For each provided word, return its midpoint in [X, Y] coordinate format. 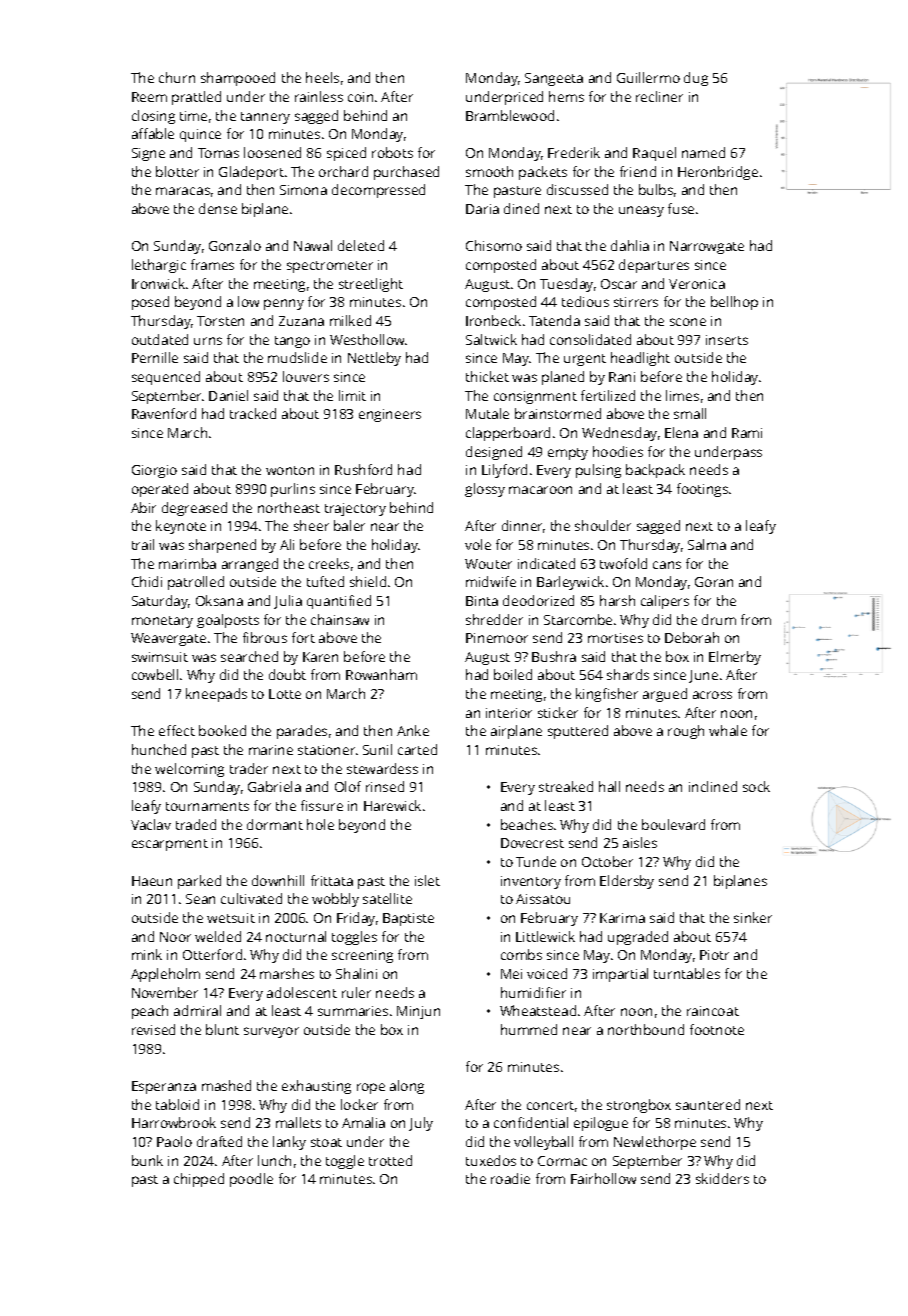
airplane [516, 732]
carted [417, 749]
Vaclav [151, 824]
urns [208, 341]
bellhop [734, 303]
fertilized [608, 395]
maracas [183, 191]
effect [177, 730]
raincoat [713, 1011]
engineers [390, 415]
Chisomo [494, 245]
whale [728, 730]
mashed [226, 1085]
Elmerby [735, 658]
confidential [531, 1122]
